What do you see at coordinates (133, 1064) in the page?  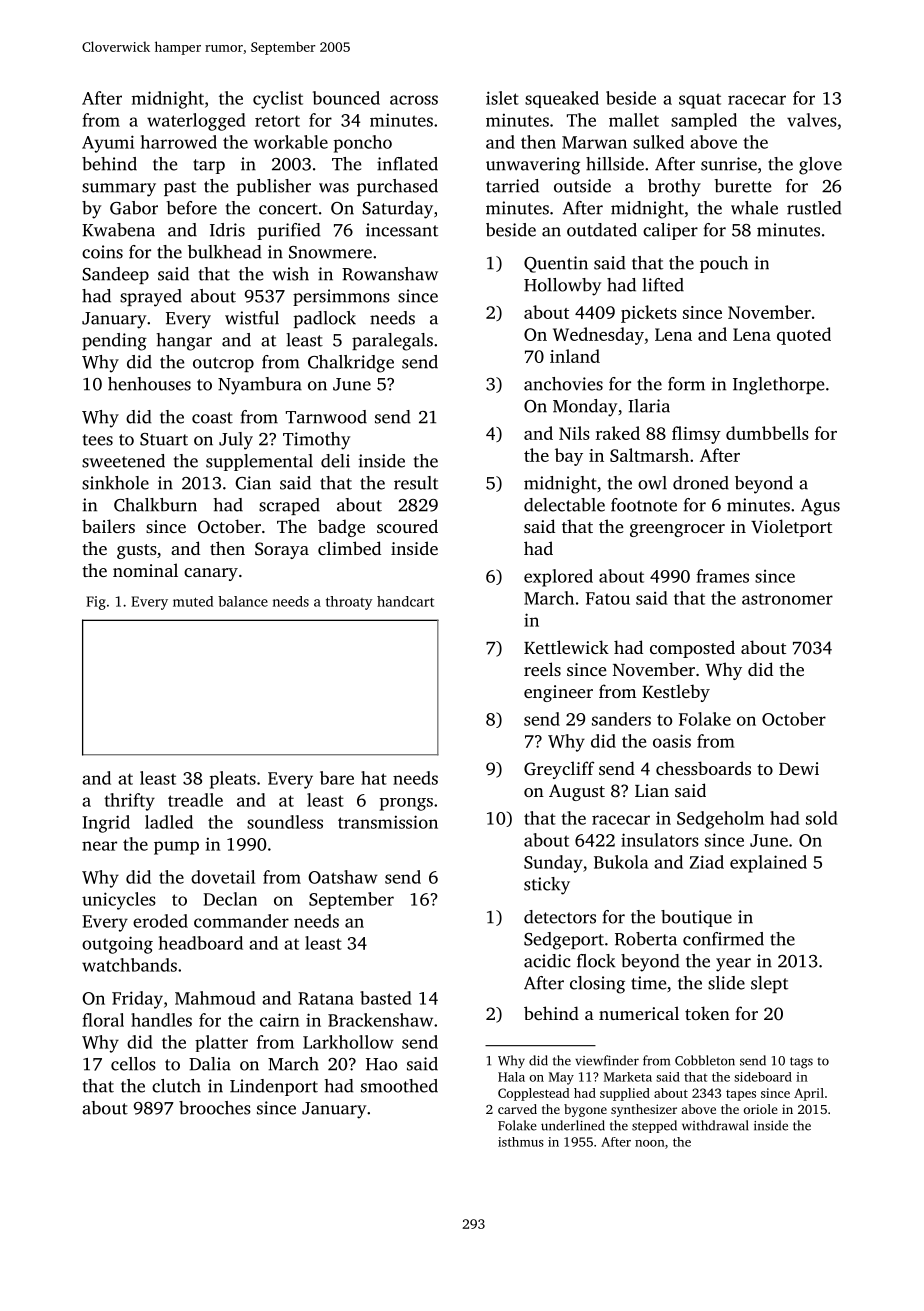 I see `cellos` at bounding box center [133, 1064].
